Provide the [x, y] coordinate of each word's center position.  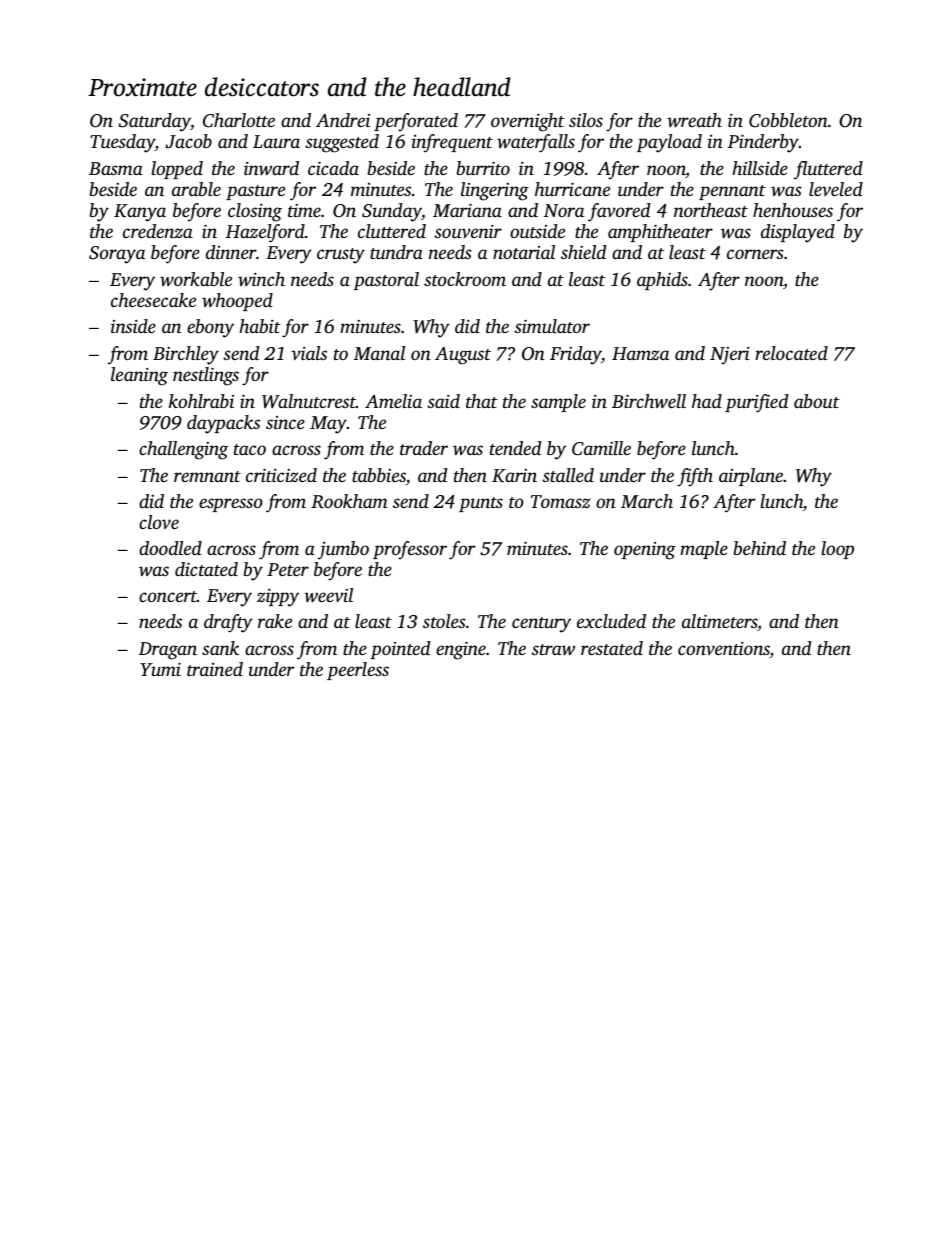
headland [461, 87]
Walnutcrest [309, 401]
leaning [139, 376]
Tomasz [560, 501]
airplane [751, 477]
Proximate [142, 87]
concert [168, 596]
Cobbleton [788, 120]
